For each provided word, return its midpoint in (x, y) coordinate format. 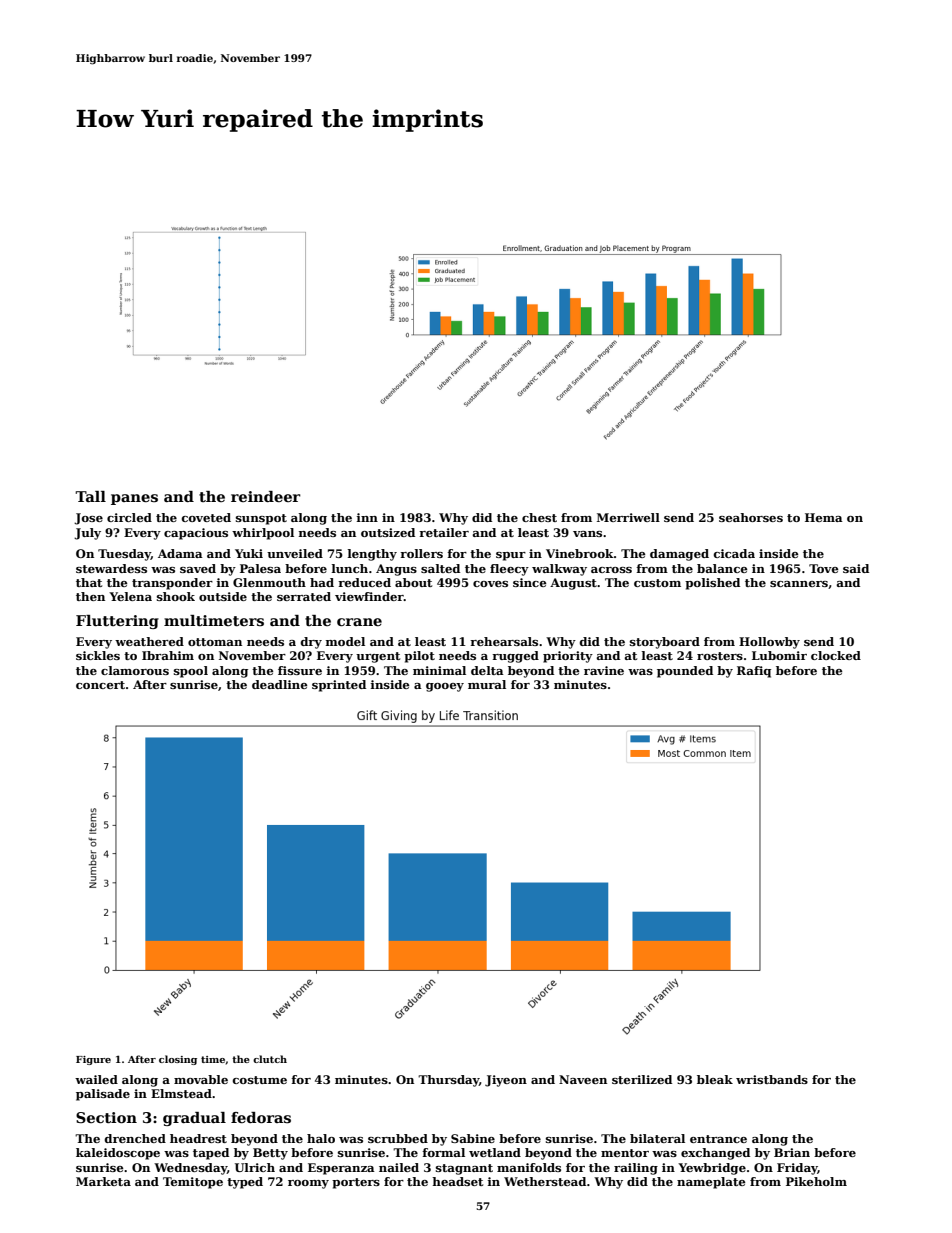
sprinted (339, 686)
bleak (715, 1079)
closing (178, 1060)
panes (134, 499)
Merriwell (628, 517)
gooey (445, 687)
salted (440, 568)
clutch (270, 1059)
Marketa (103, 1181)
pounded (685, 672)
